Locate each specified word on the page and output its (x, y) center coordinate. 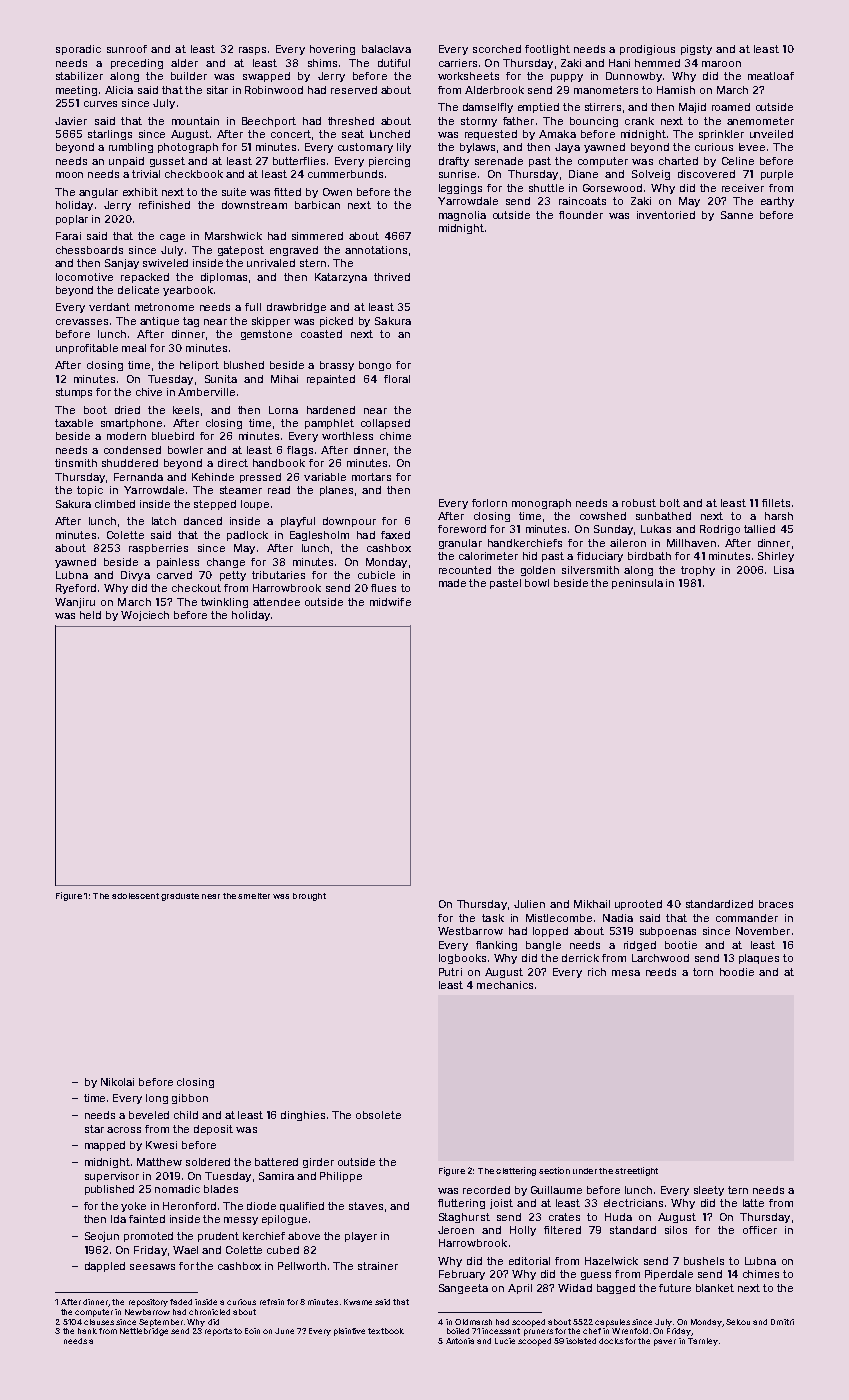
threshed (351, 121)
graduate (180, 897)
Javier (71, 121)
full (253, 307)
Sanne (737, 215)
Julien (529, 904)
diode (261, 1206)
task (493, 918)
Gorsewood (612, 188)
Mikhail (592, 904)
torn (703, 972)
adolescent (135, 896)
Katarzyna (341, 278)
